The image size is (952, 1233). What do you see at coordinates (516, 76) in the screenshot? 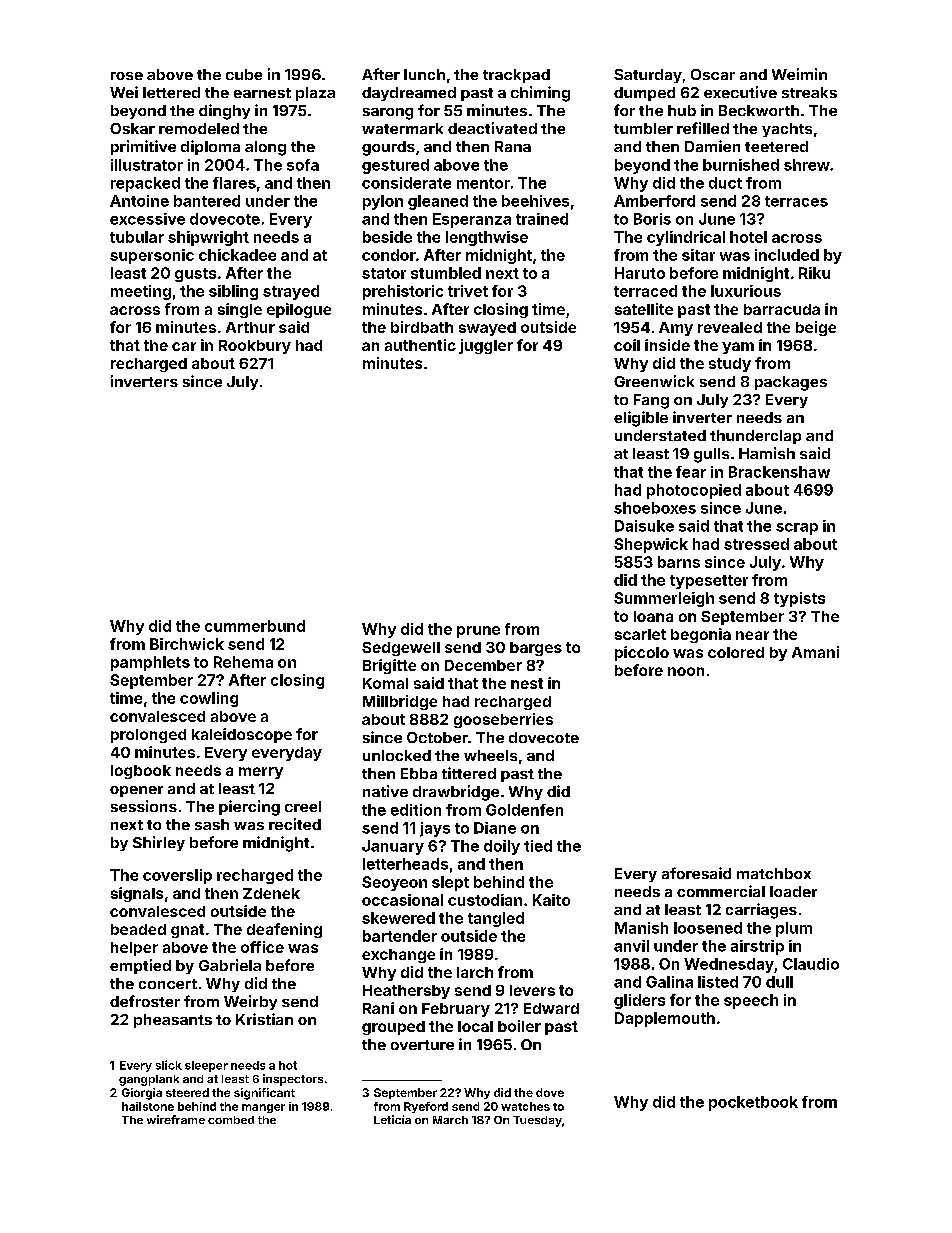
I see `trackpad` at bounding box center [516, 76].
